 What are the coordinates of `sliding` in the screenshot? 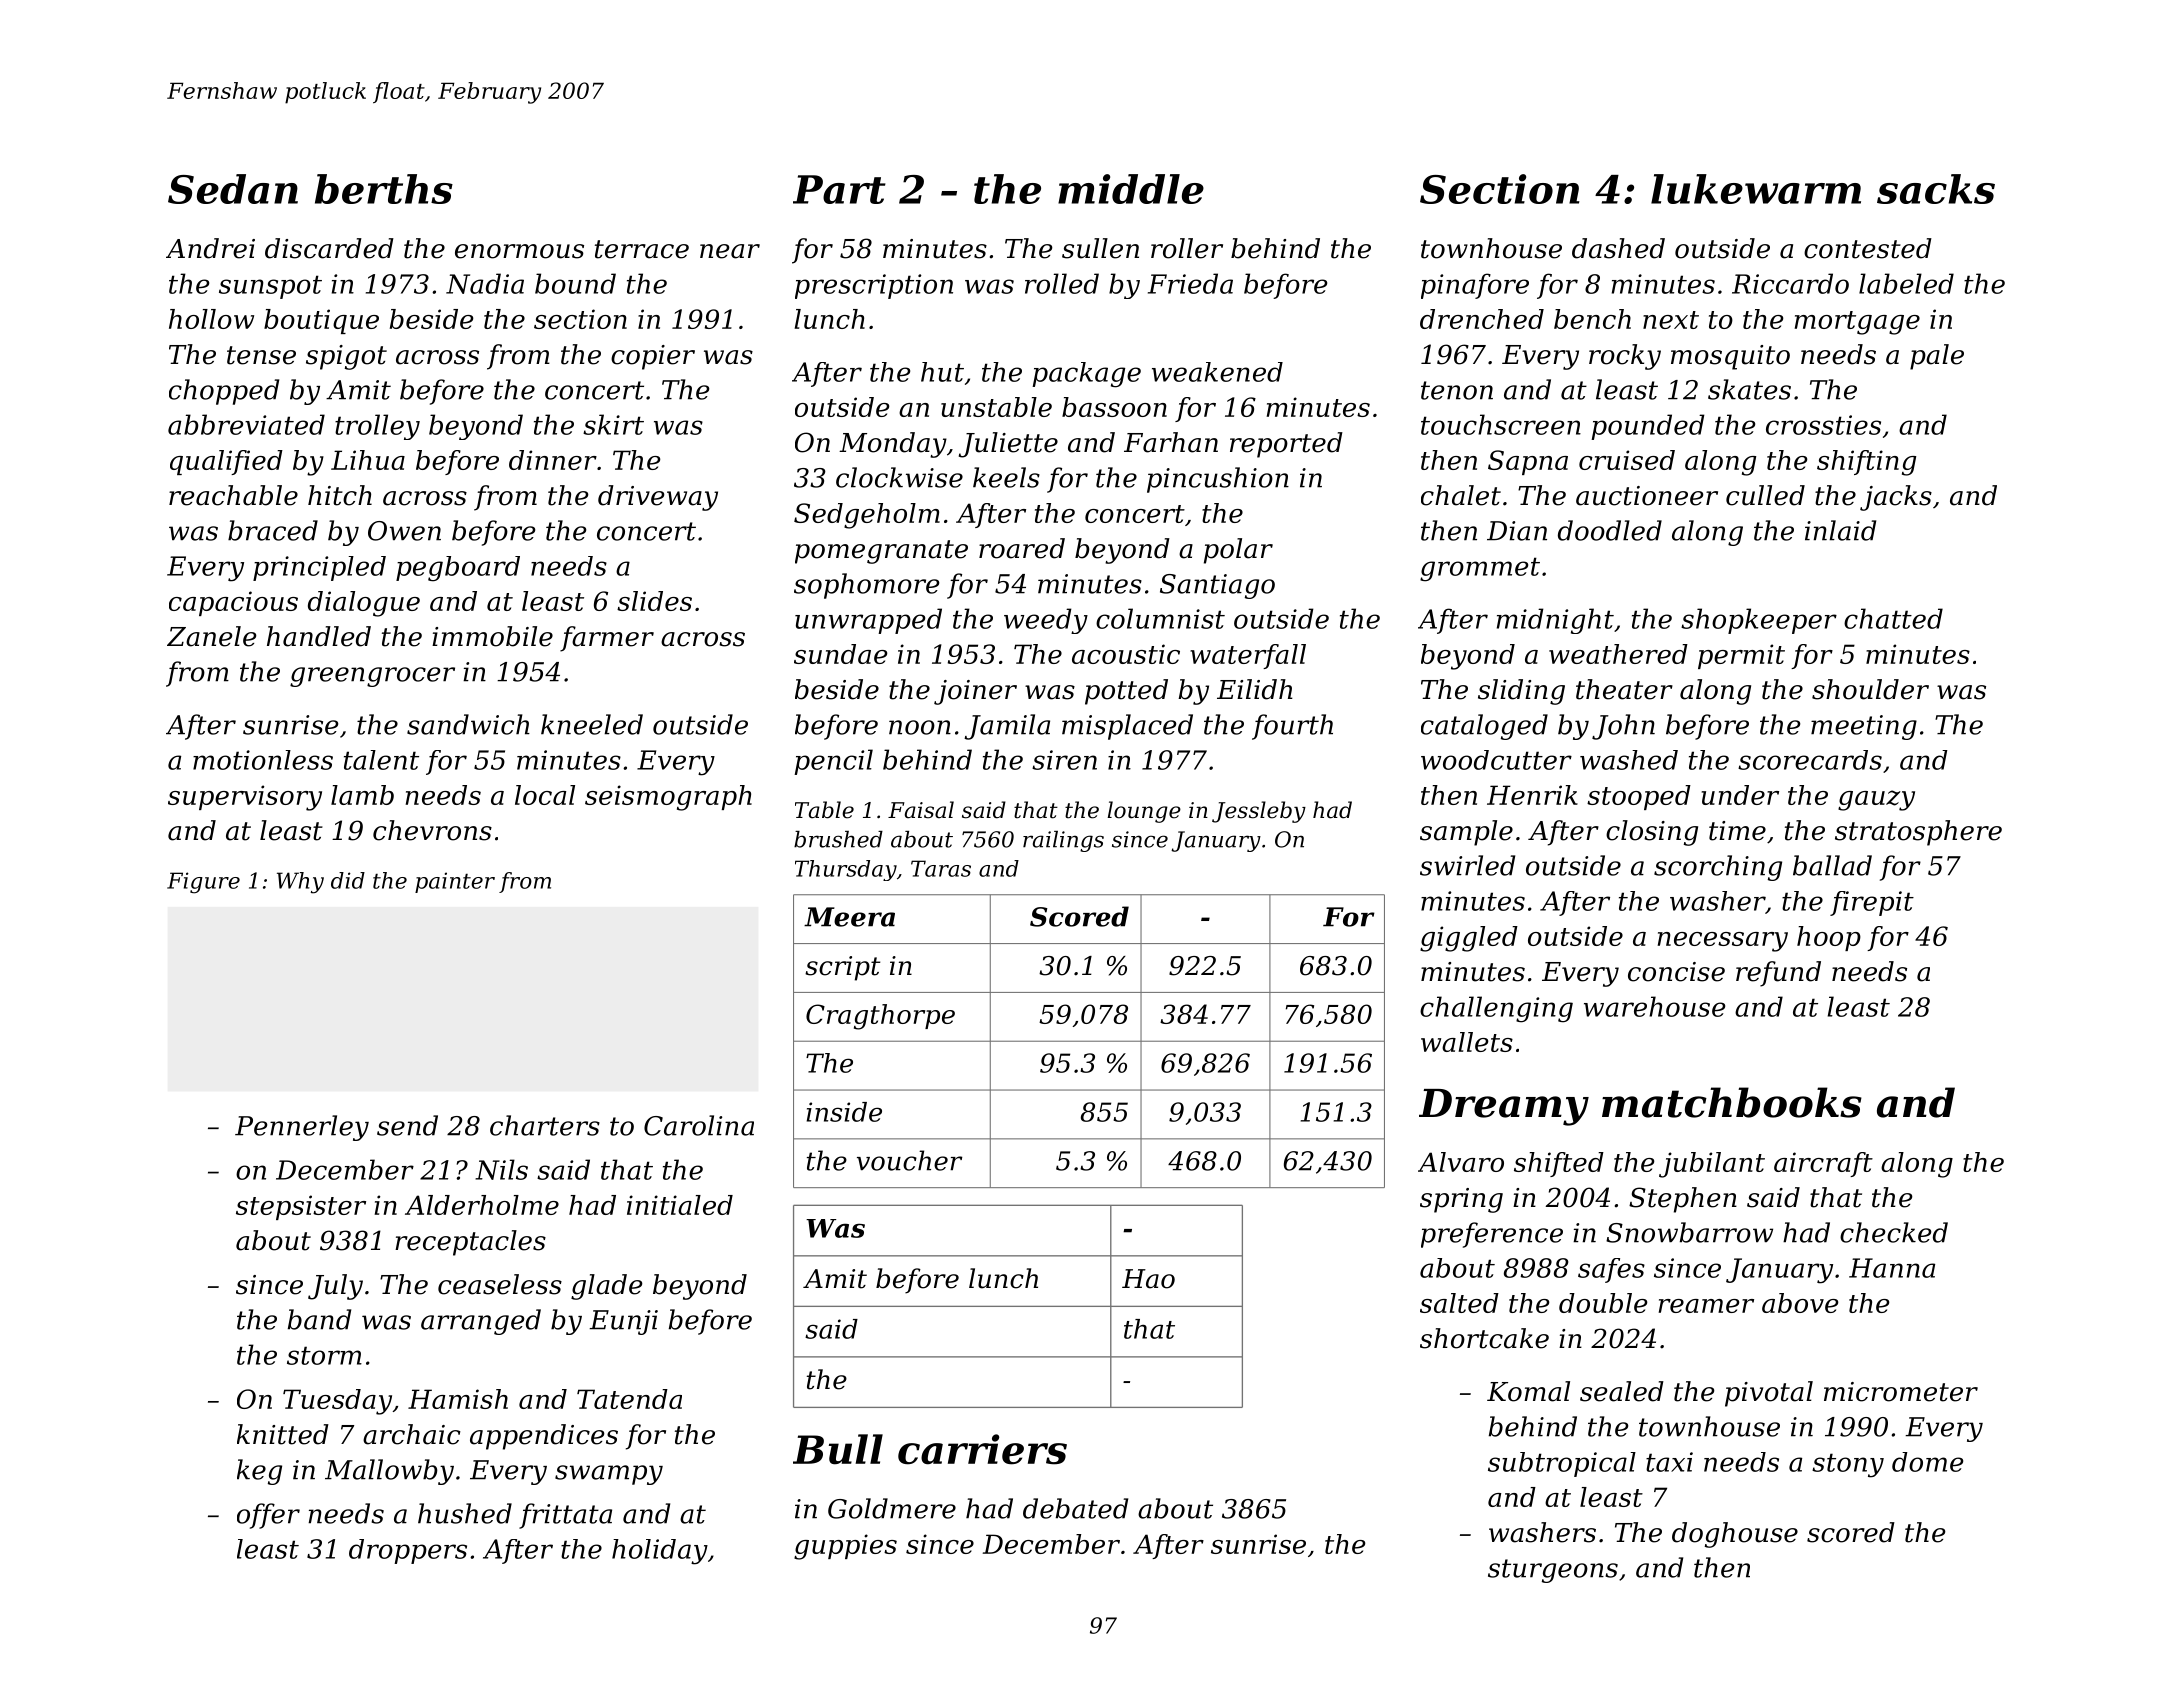 It's located at (1521, 692).
